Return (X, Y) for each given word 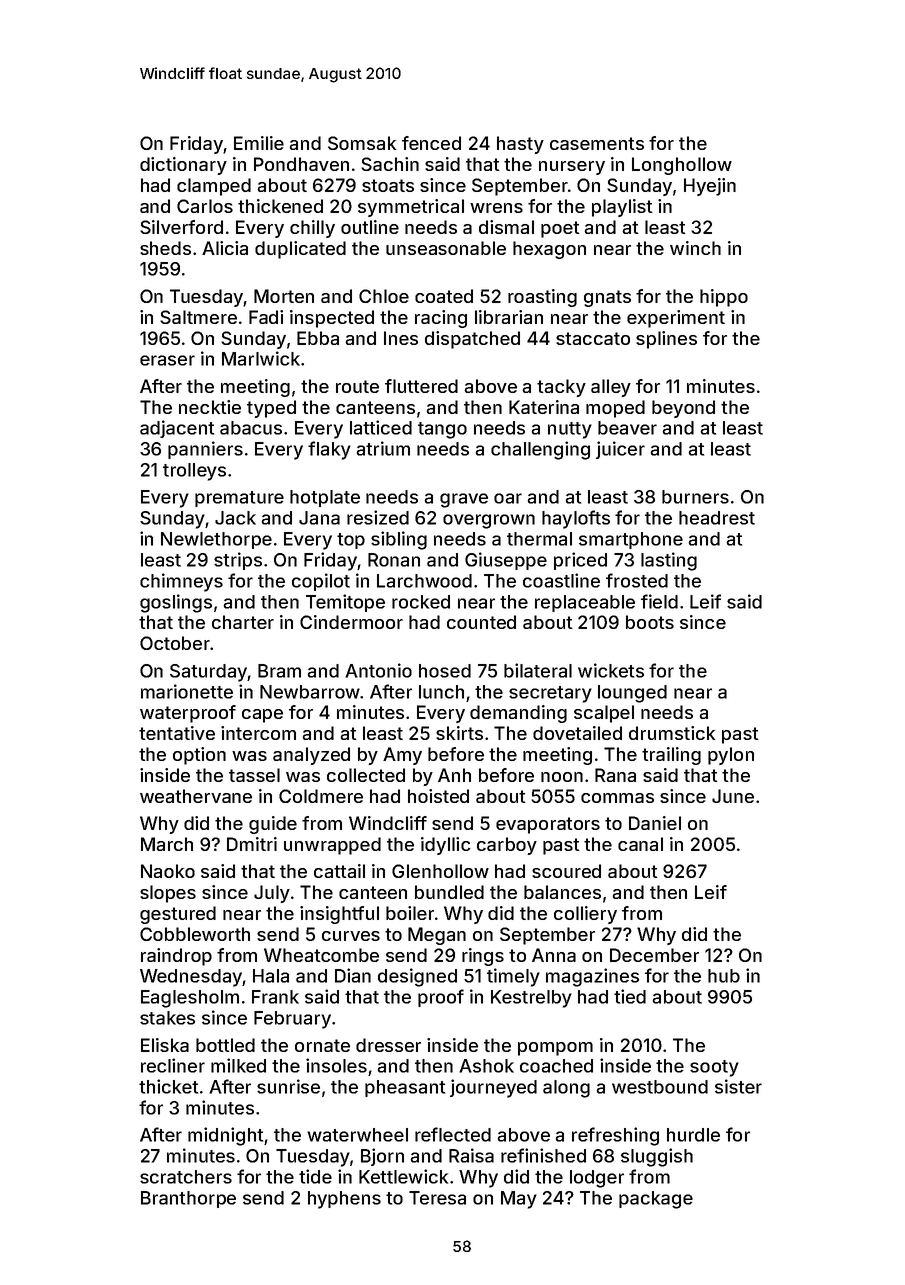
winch (695, 248)
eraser (167, 360)
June (733, 796)
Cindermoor (351, 622)
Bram (279, 671)
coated (444, 296)
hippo (724, 298)
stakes (167, 1018)
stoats (388, 185)
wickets (611, 670)
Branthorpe (188, 1199)
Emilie (259, 143)
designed (417, 977)
